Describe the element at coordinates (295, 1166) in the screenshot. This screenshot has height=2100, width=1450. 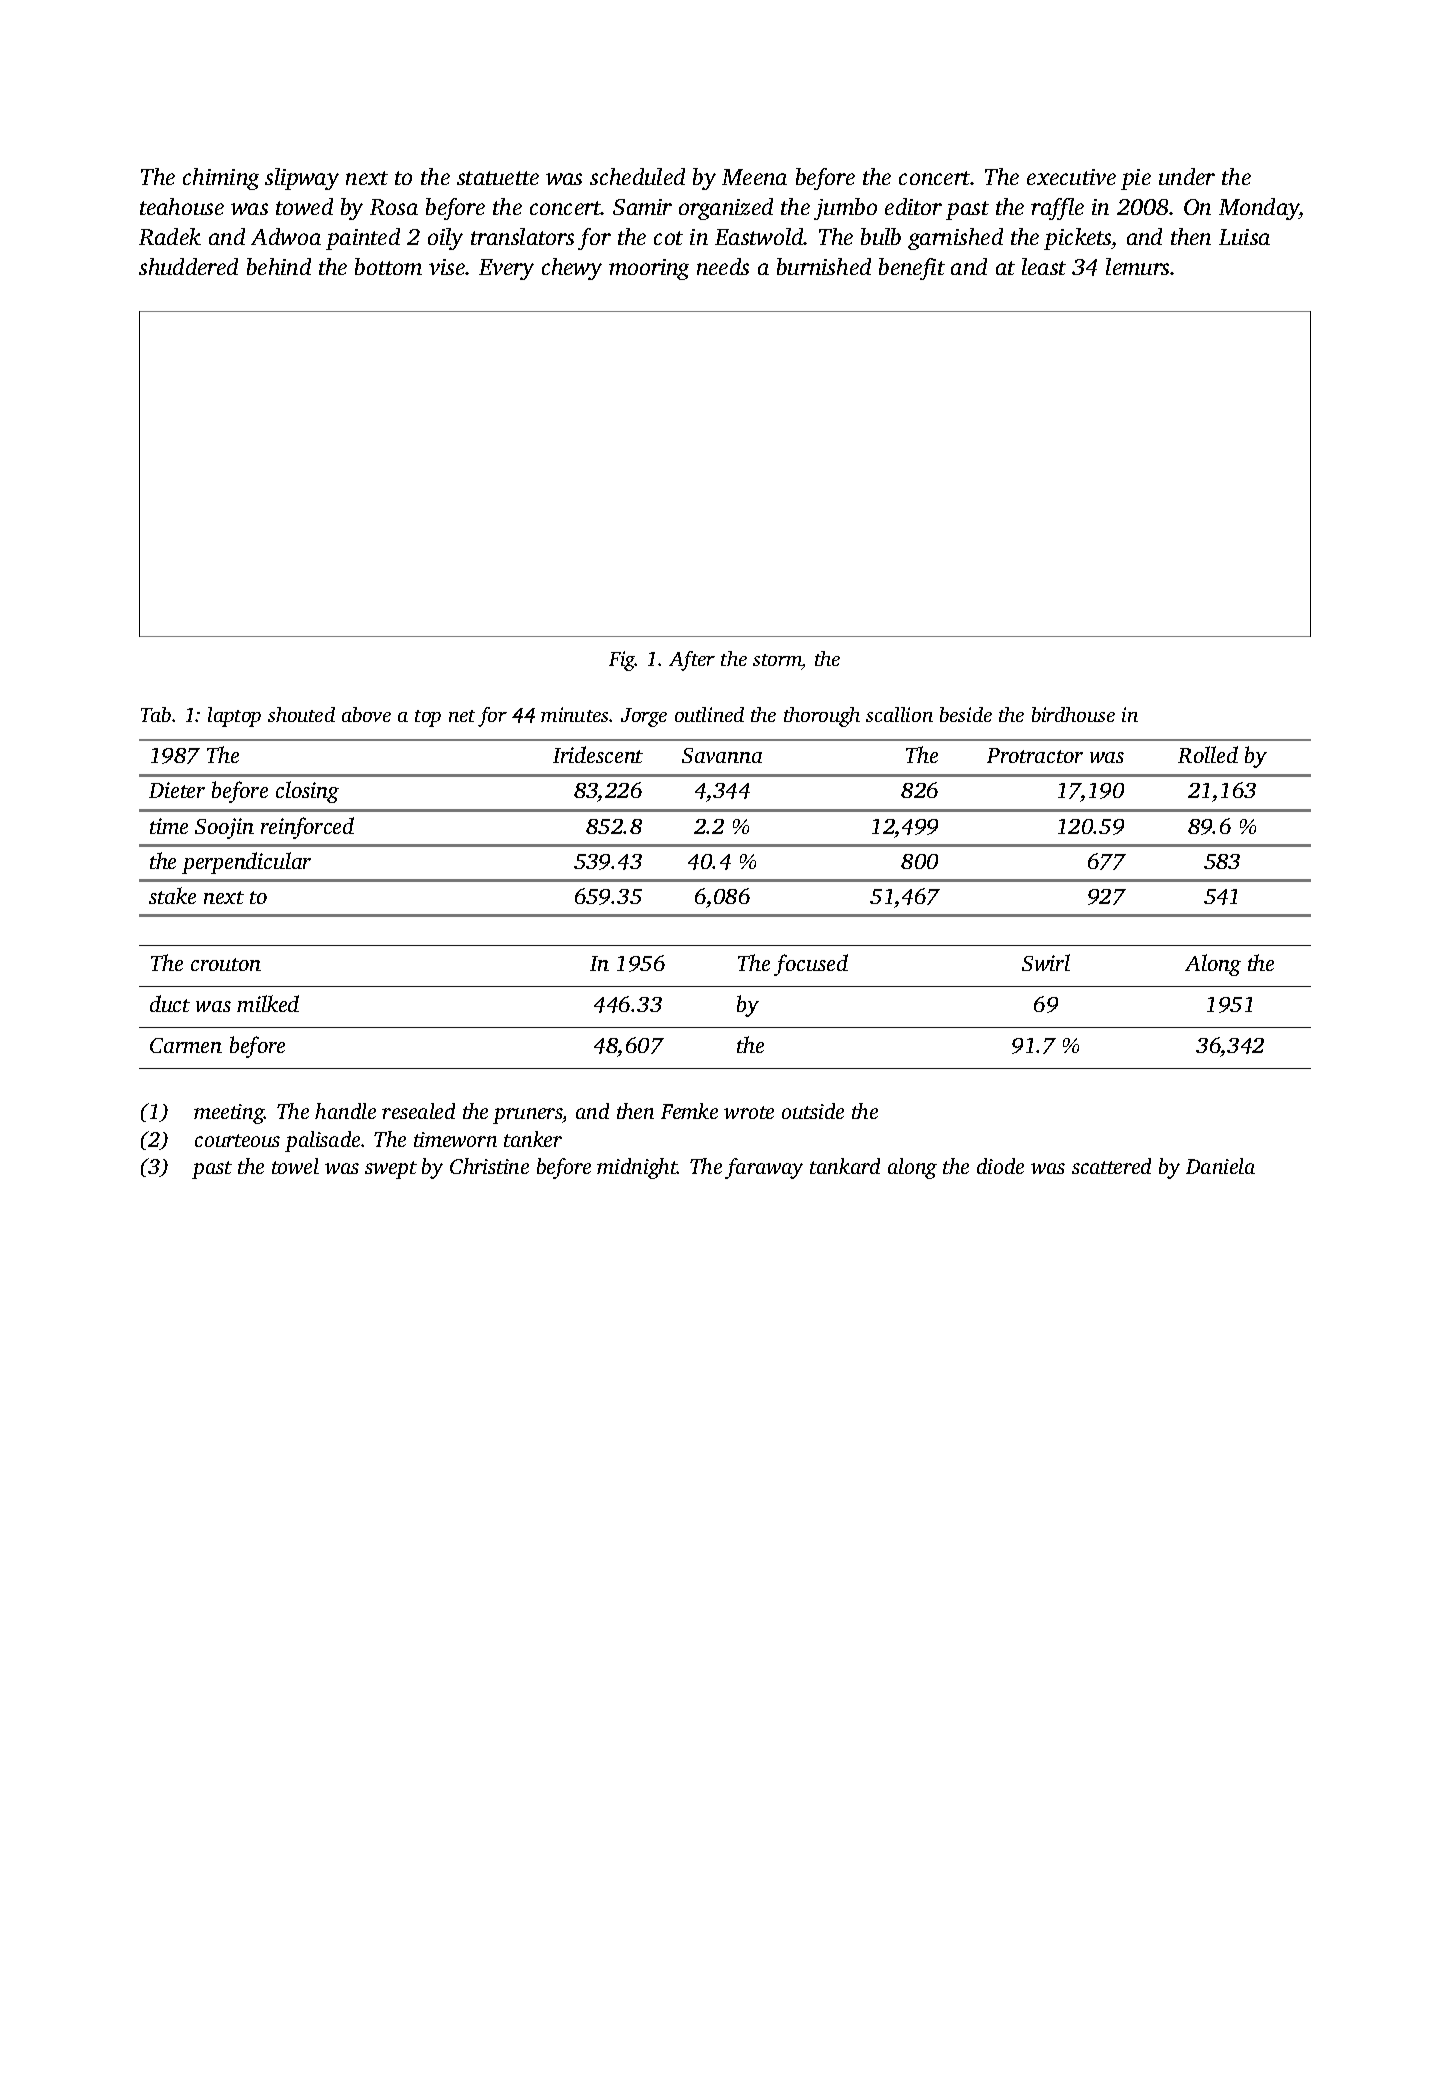
I see `towel` at that location.
